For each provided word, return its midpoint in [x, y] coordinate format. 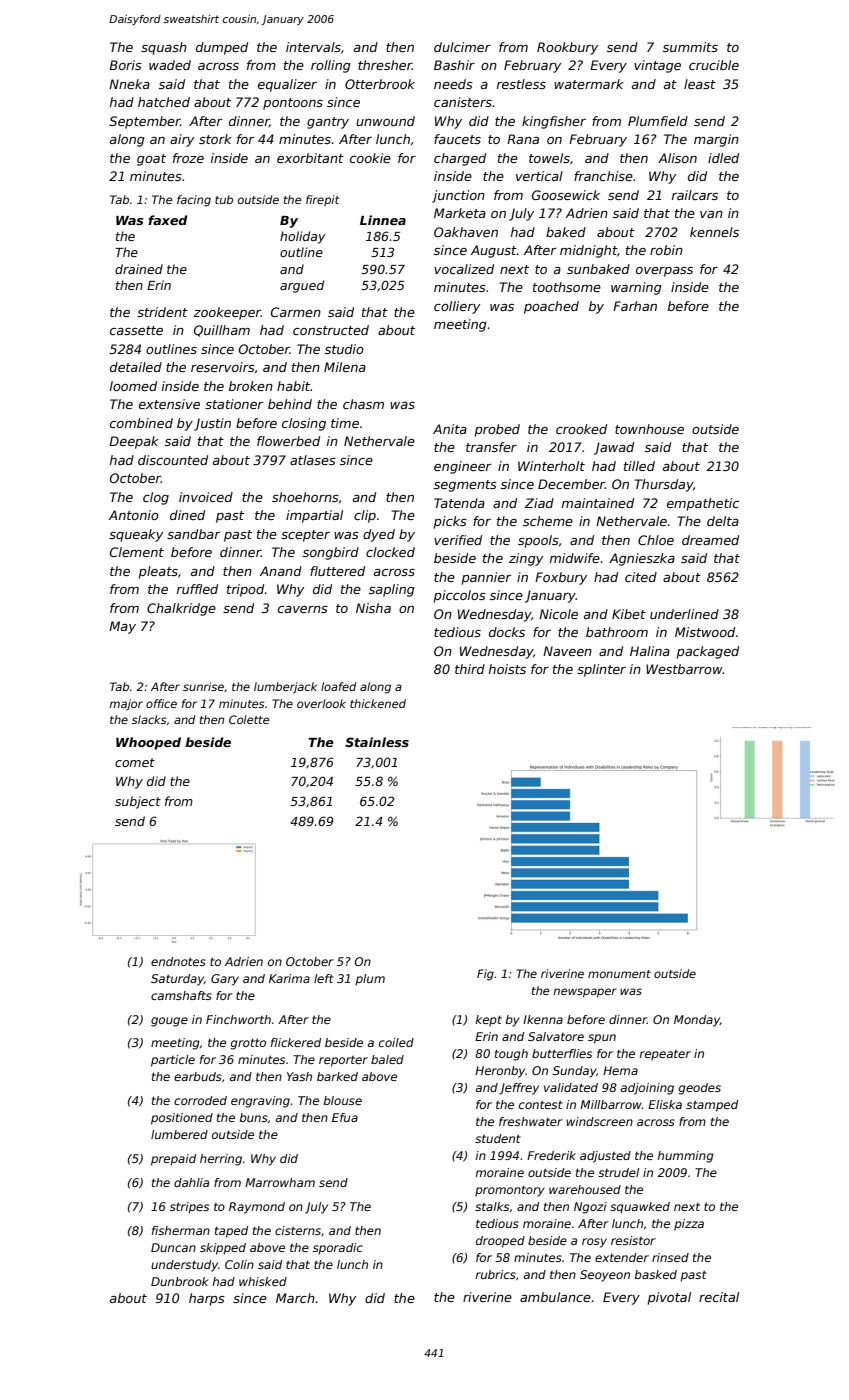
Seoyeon [605, 1276]
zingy [526, 559]
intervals [313, 47]
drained [139, 269]
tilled [639, 466]
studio [344, 349]
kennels [714, 232]
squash [164, 48]
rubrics [496, 1274]
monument [619, 974]
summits [690, 47]
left [324, 978]
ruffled [197, 589]
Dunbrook [180, 1281]
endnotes [178, 961]
